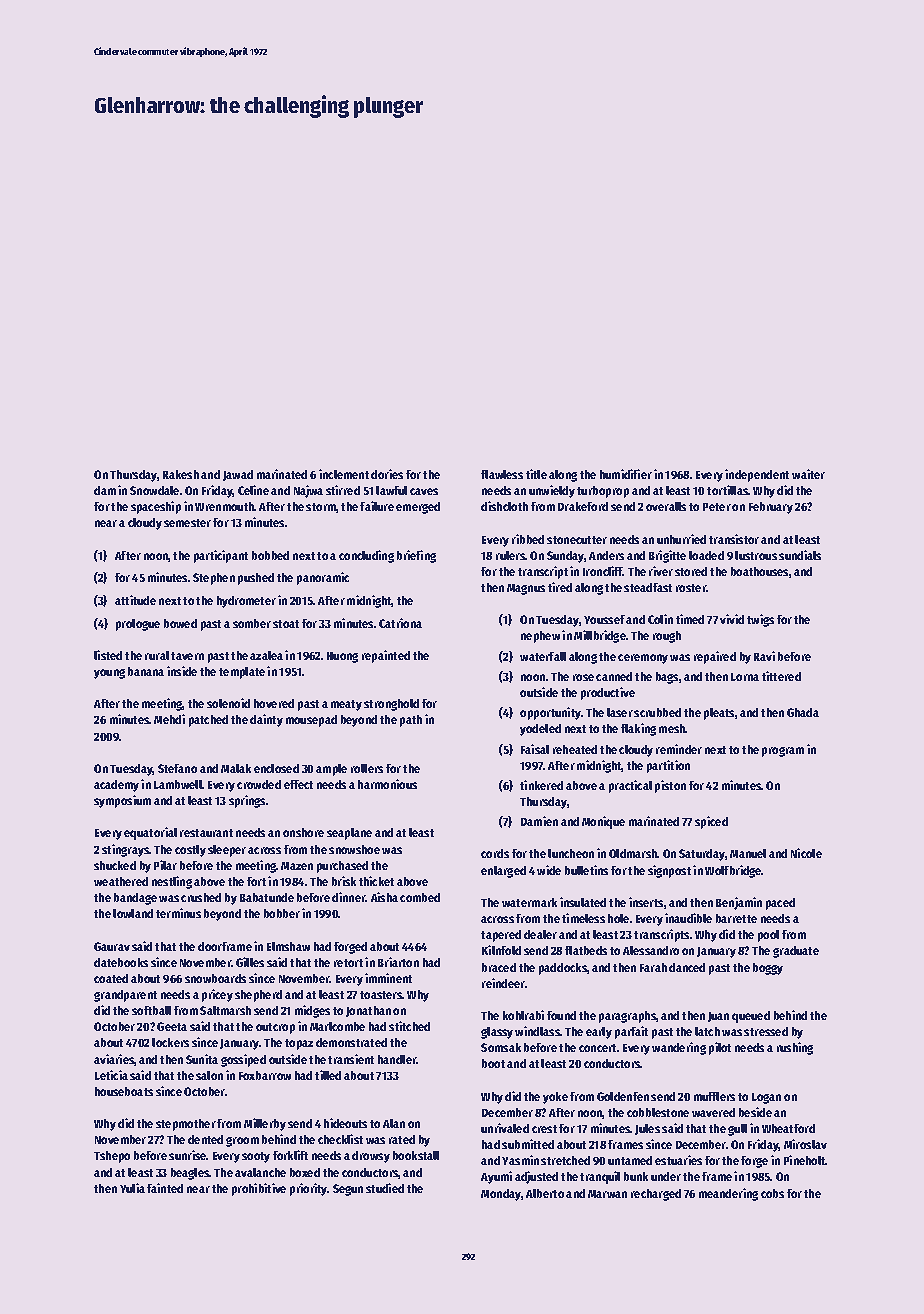 The width and height of the image is (924, 1314). Describe the element at coordinates (169, 719) in the image. I see `Mehdi` at that location.
